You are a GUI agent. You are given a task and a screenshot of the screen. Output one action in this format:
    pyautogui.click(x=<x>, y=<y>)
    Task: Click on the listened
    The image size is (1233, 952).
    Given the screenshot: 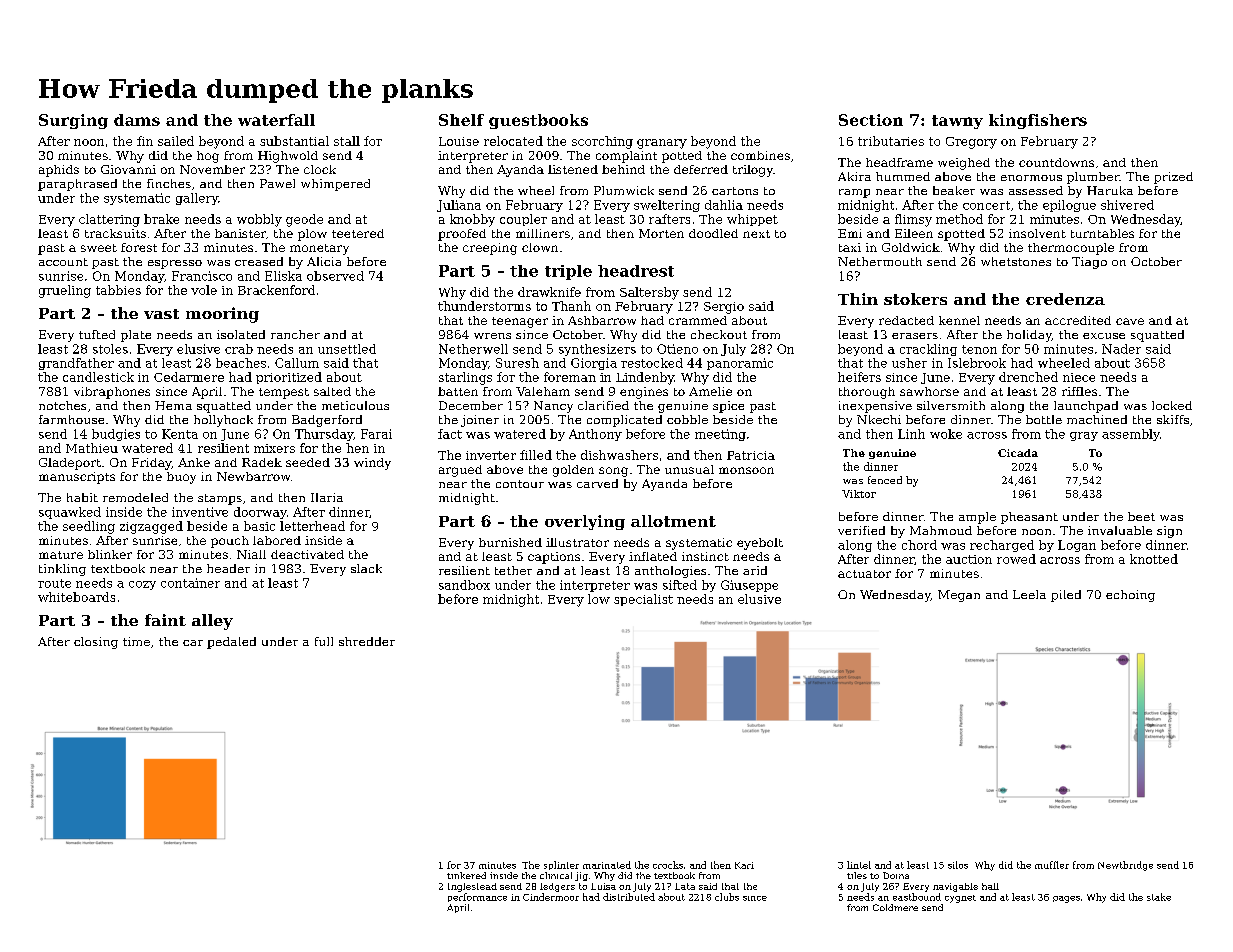 What is the action you would take?
    pyautogui.click(x=573, y=169)
